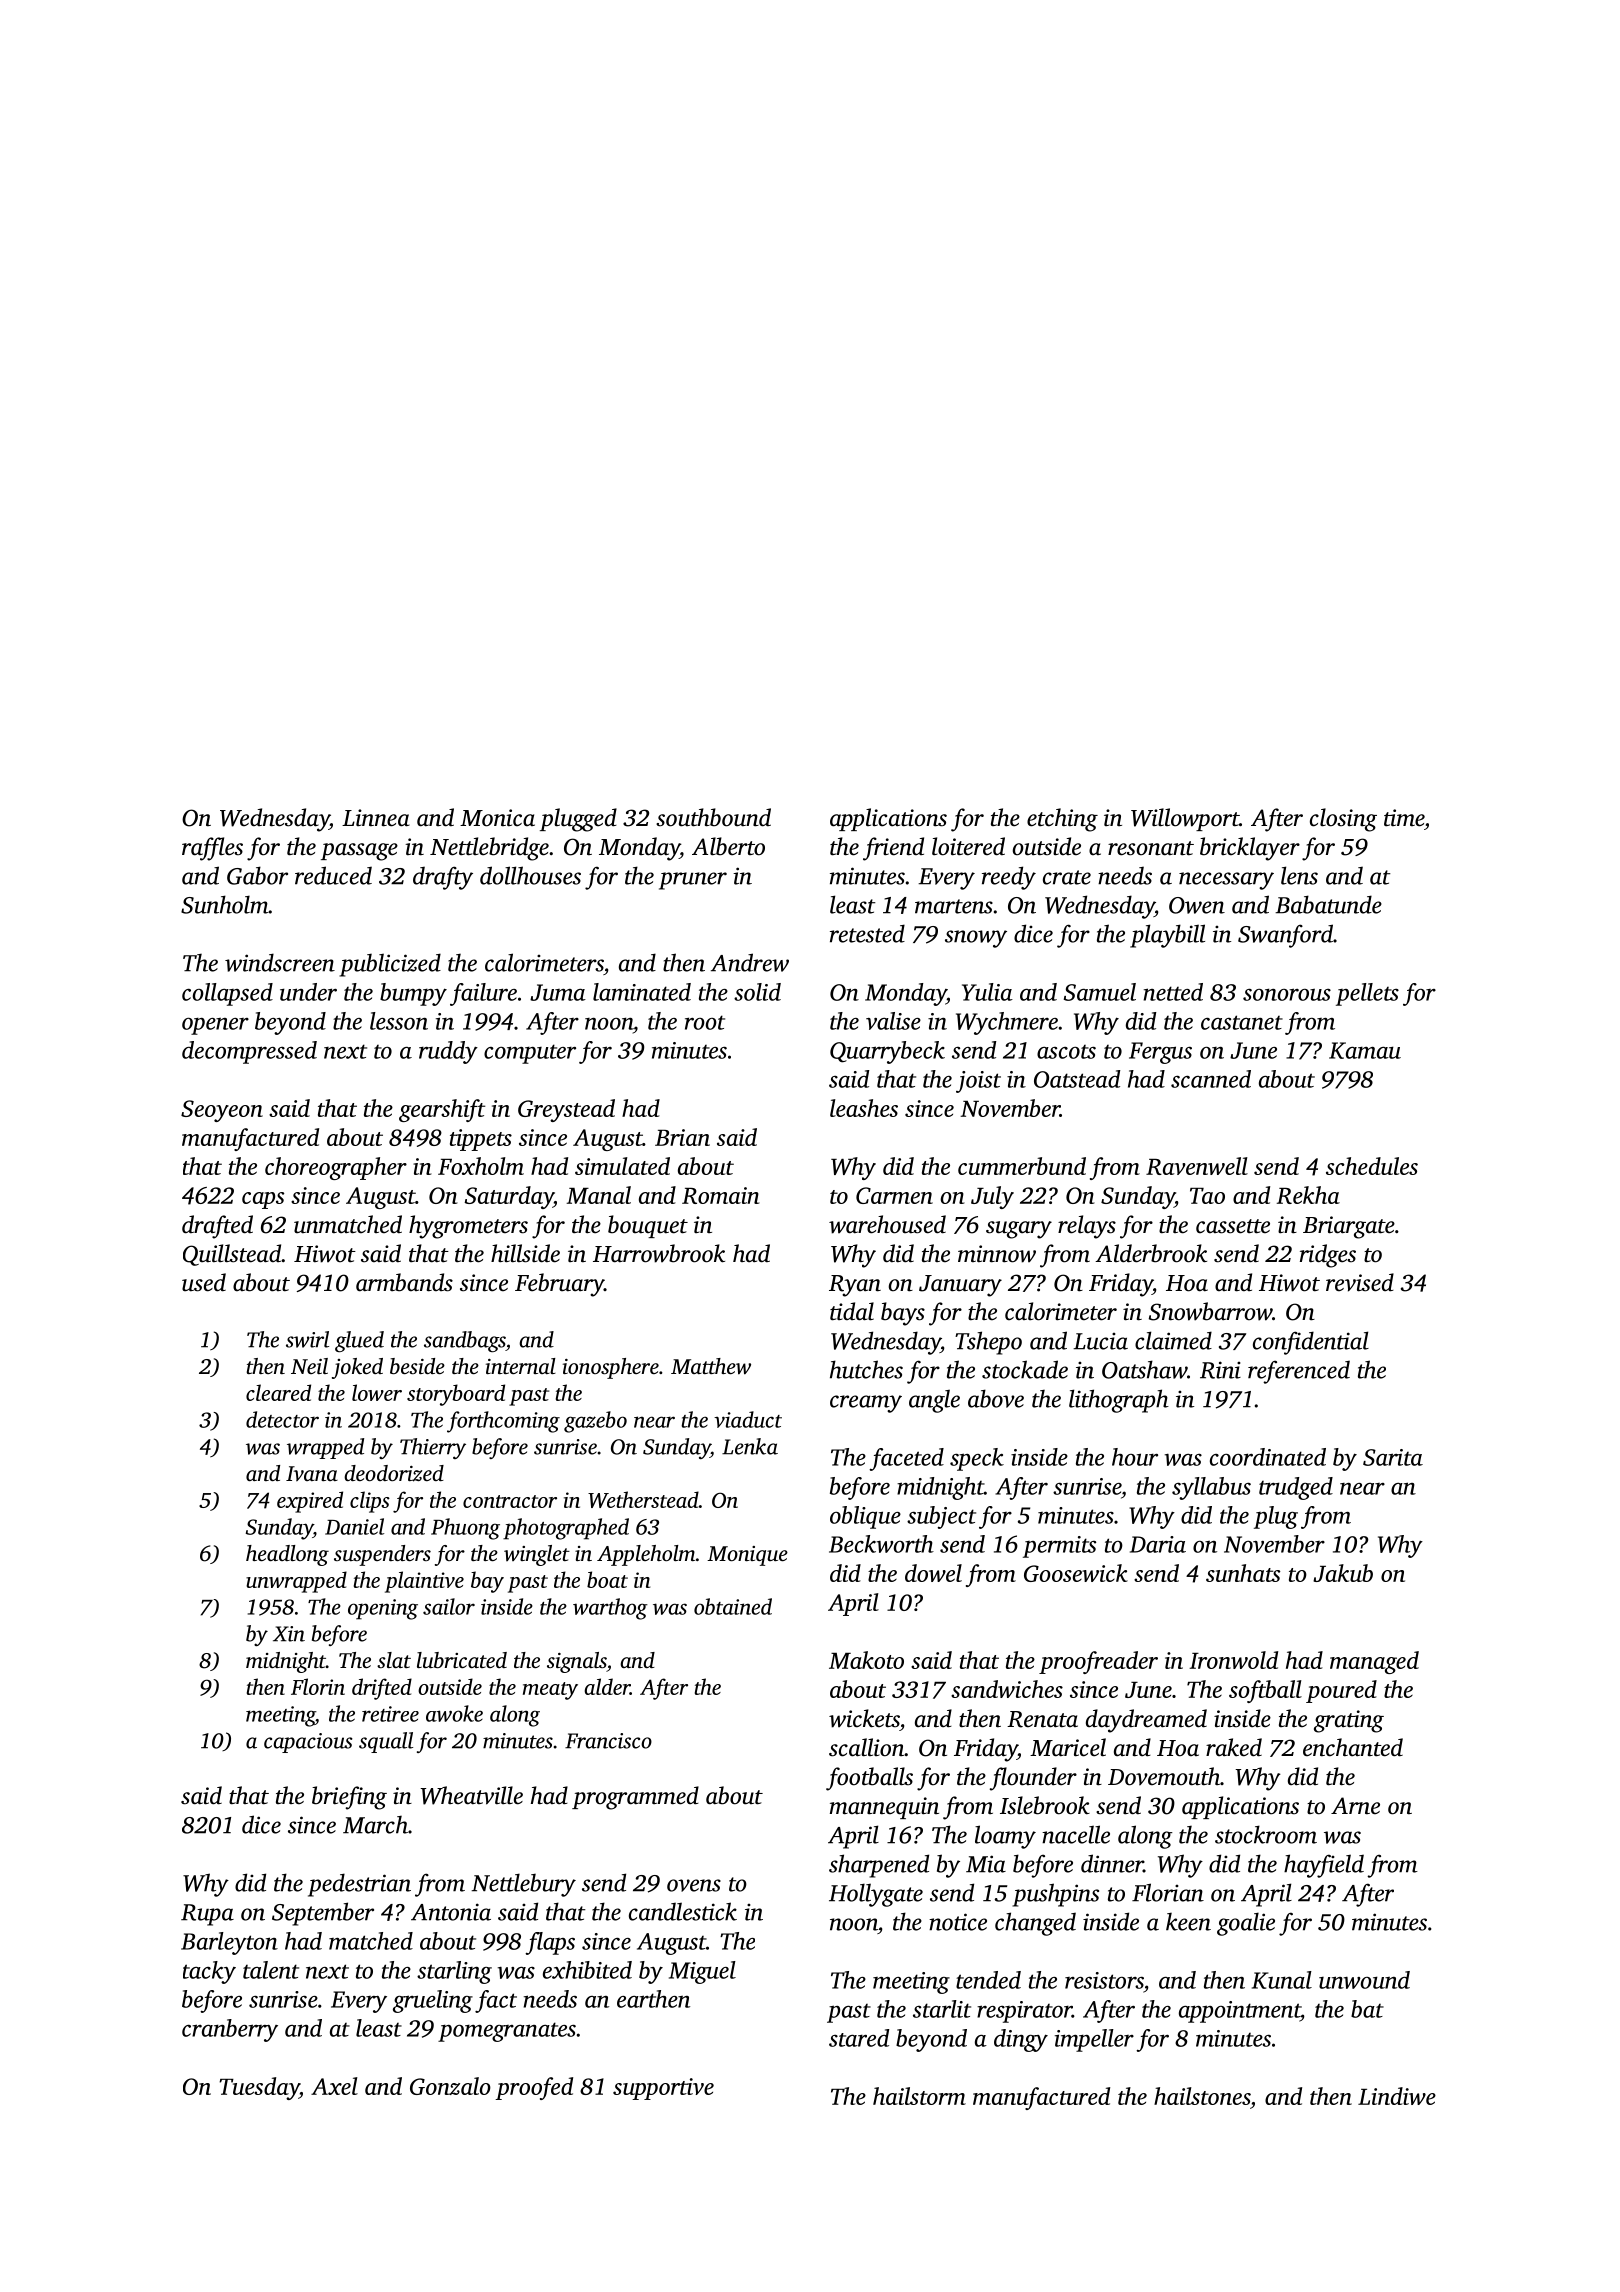  What do you see at coordinates (1246, 1924) in the screenshot?
I see `goalie` at bounding box center [1246, 1924].
